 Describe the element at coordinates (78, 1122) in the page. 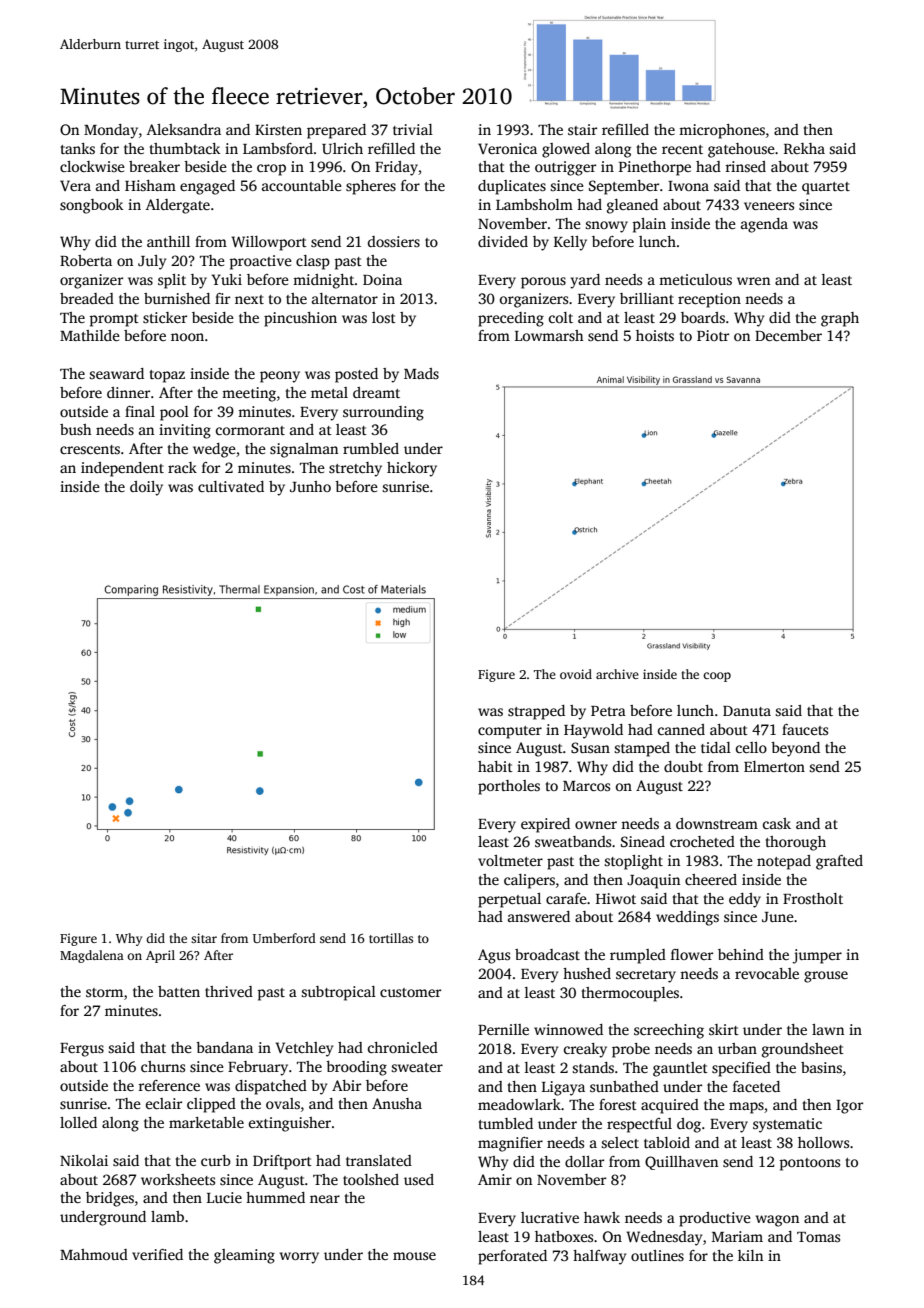

I see `lolled` at that location.
